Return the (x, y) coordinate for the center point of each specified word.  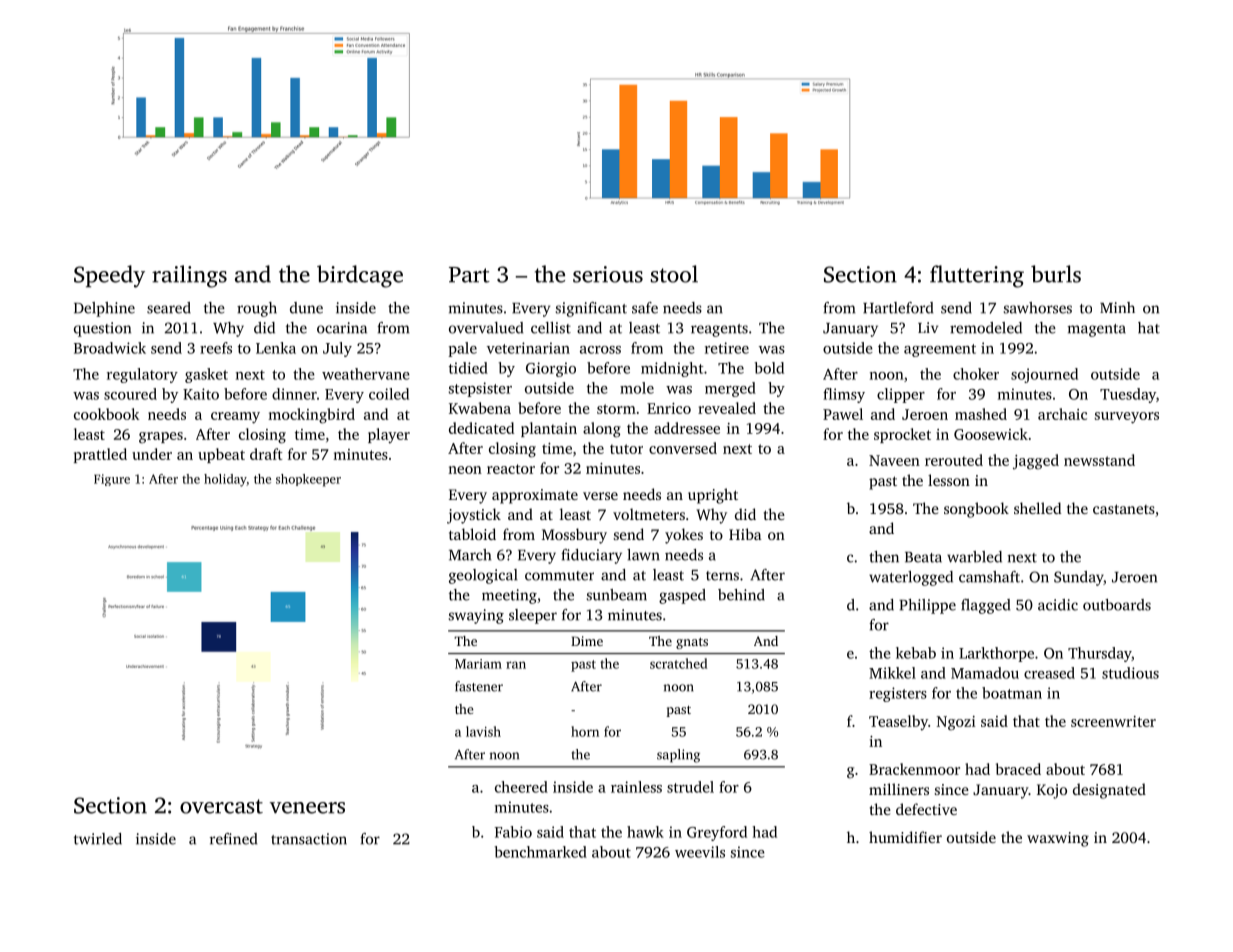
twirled (98, 839)
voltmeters (649, 514)
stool (674, 274)
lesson (949, 480)
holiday (225, 480)
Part (469, 275)
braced (1018, 769)
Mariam (478, 664)
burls (1056, 274)
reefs (216, 348)
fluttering (977, 276)
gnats (692, 643)
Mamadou (985, 673)
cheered (521, 787)
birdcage (360, 276)
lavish (483, 731)
